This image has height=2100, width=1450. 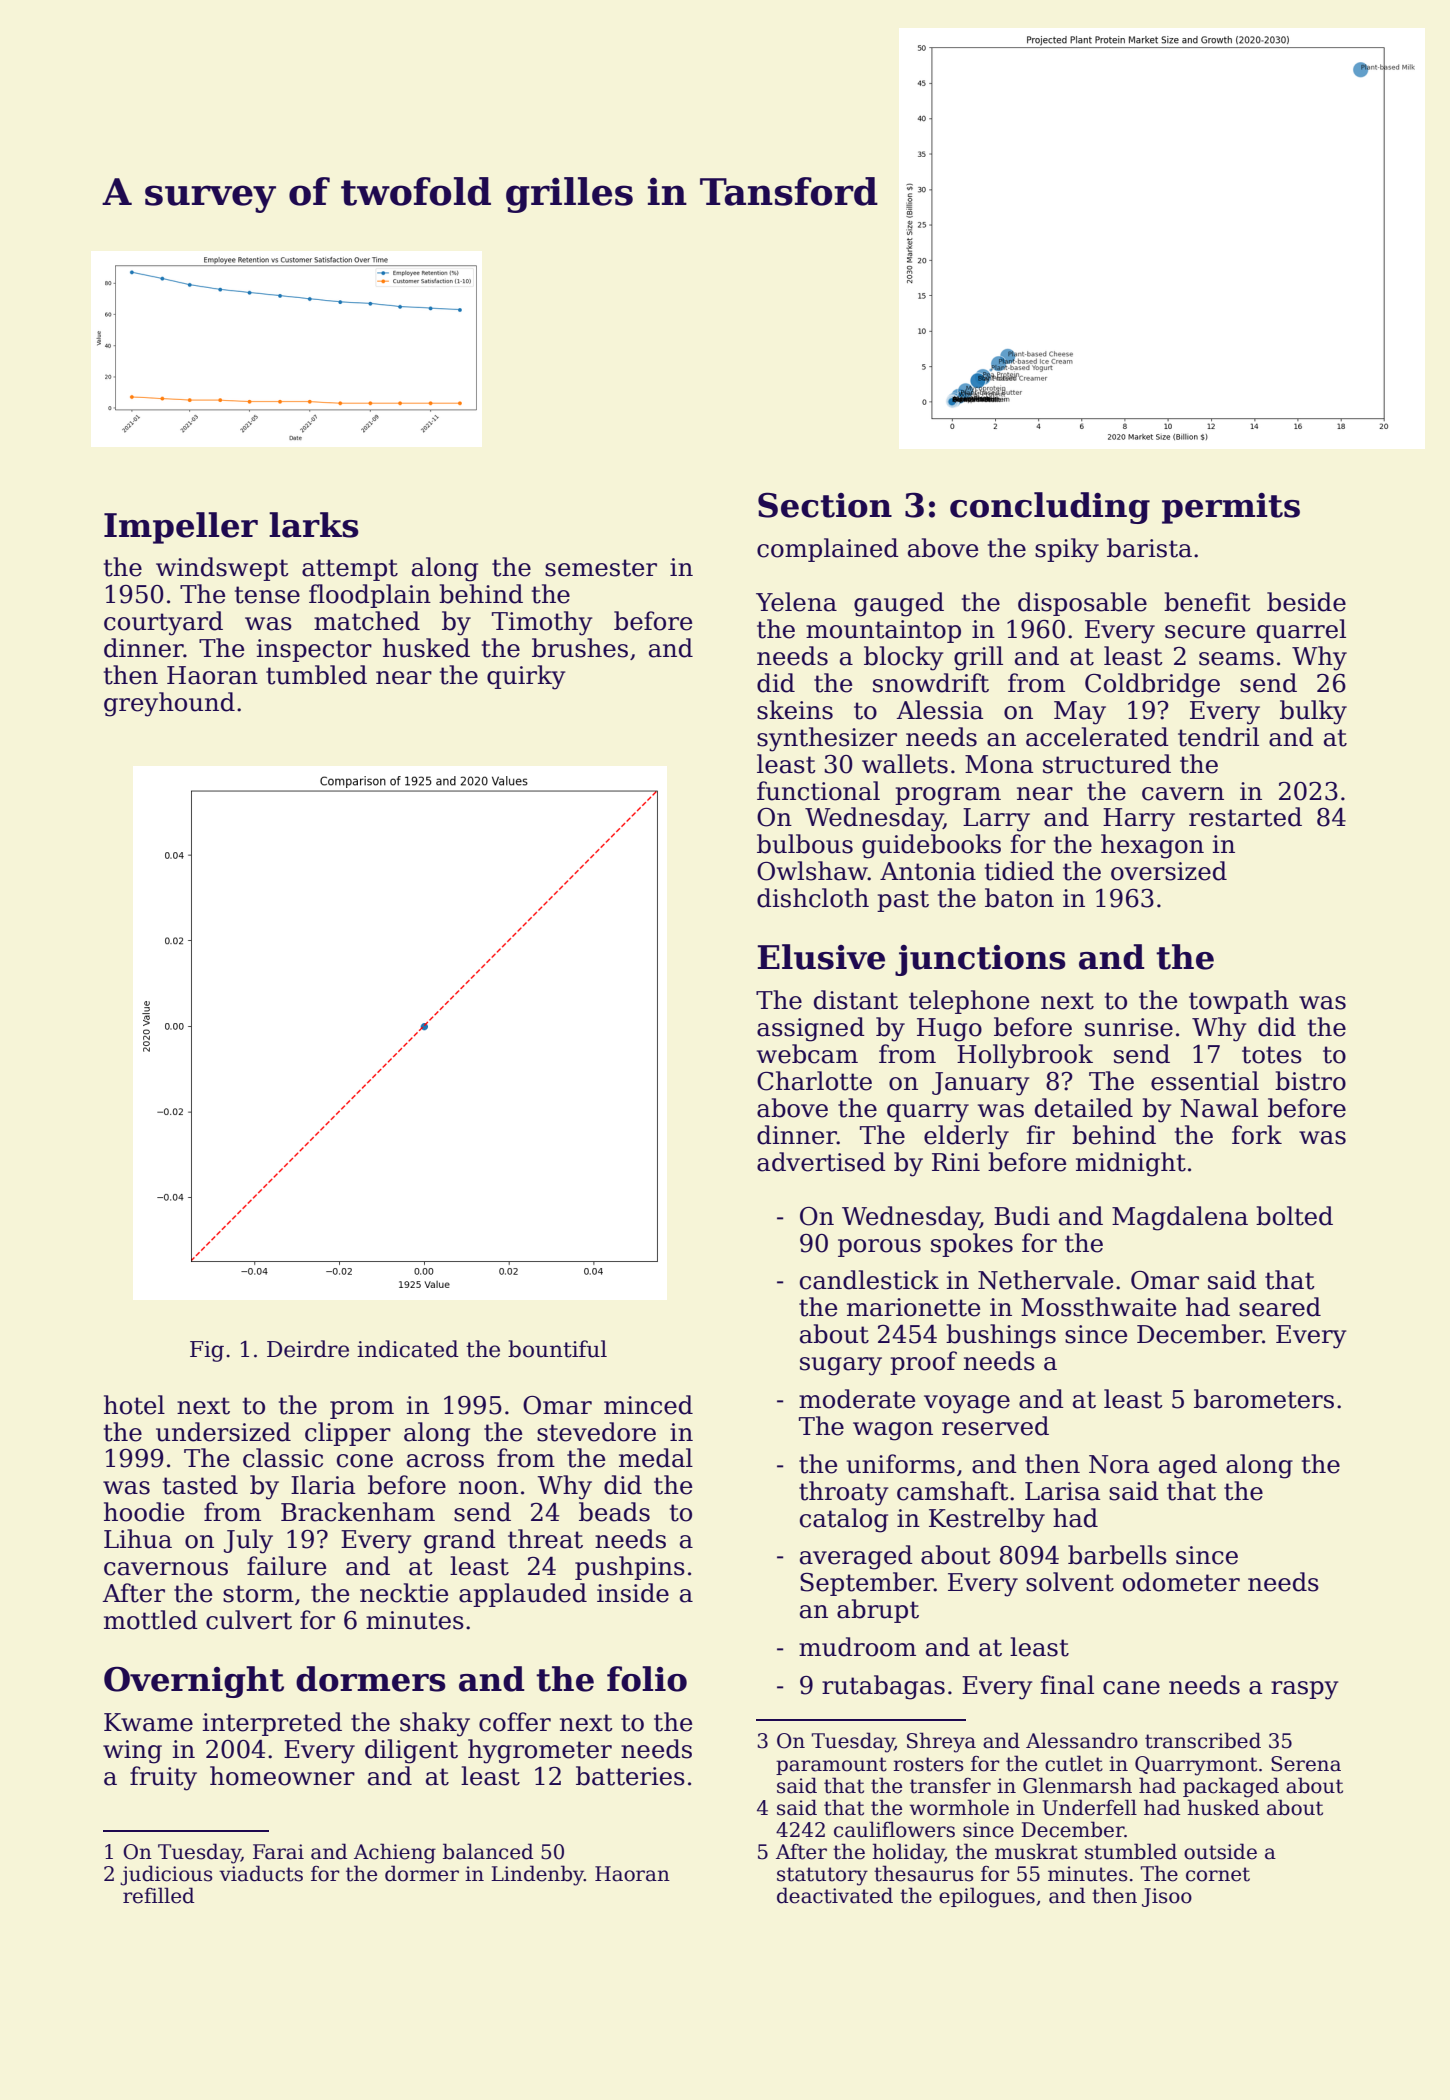 I want to click on minced, so click(x=648, y=1405).
